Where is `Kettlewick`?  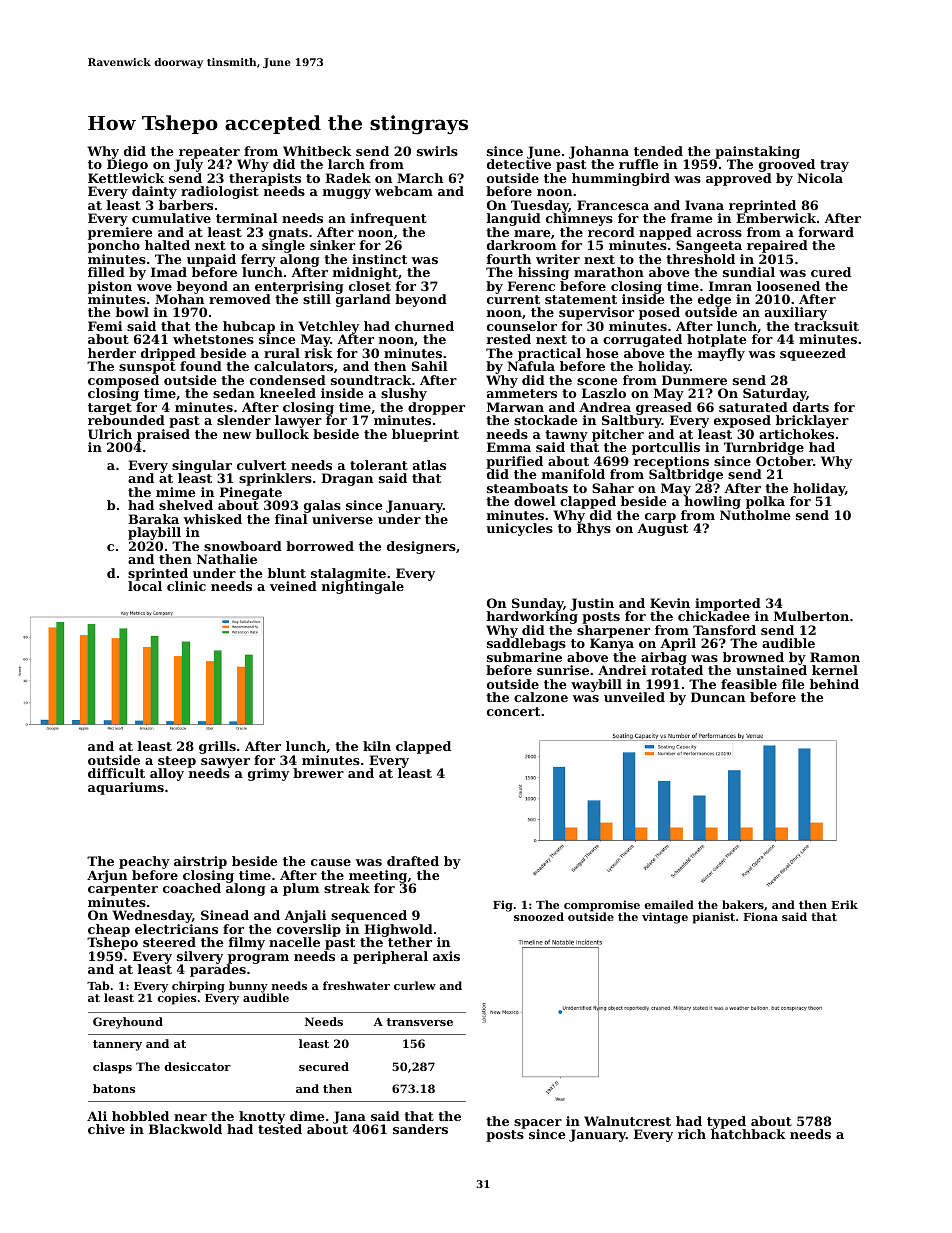 Kettlewick is located at coordinates (126, 178).
